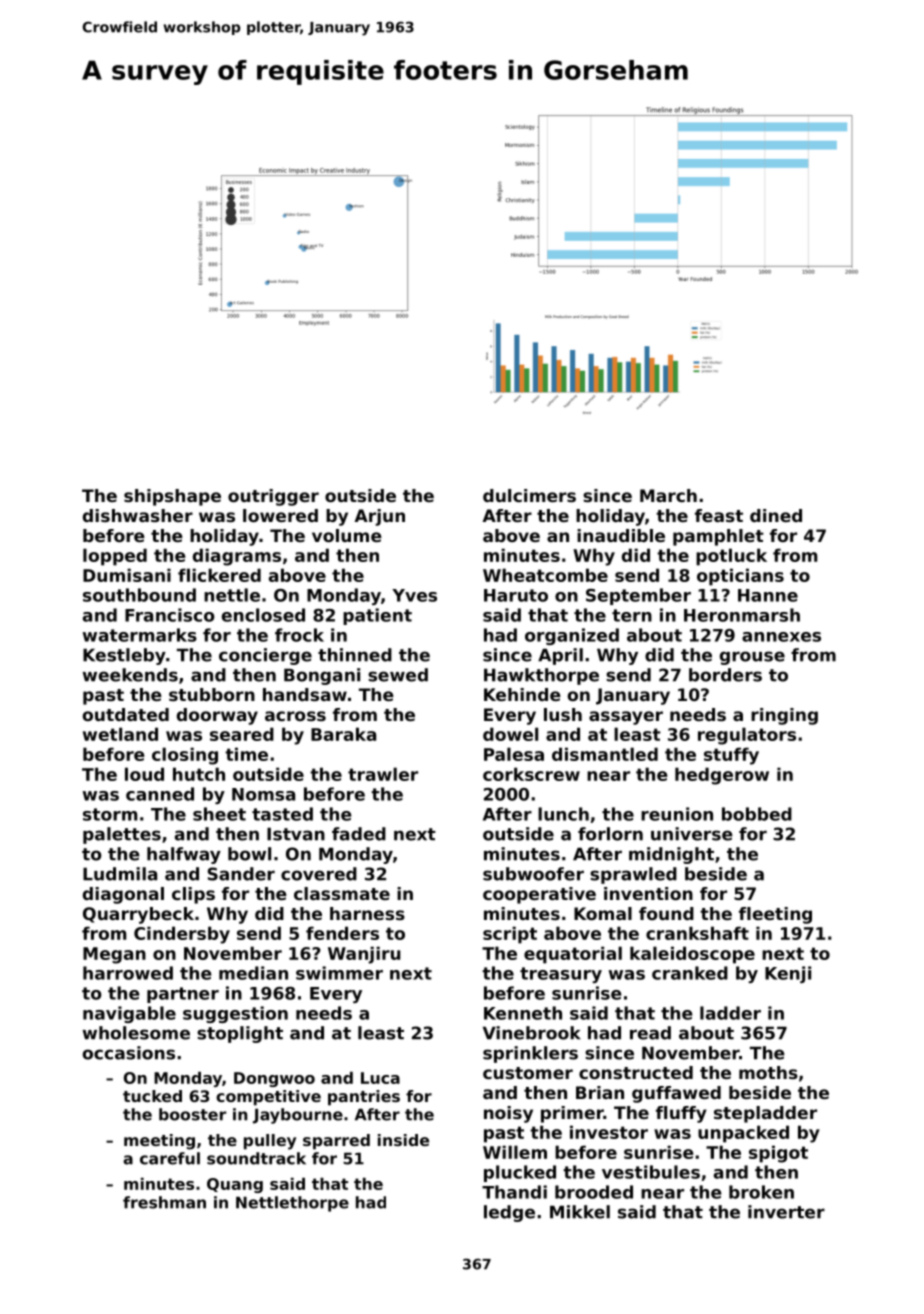 This screenshot has width=924, height=1314. Describe the element at coordinates (530, 1054) in the screenshot. I see `sprinklers` at that location.
